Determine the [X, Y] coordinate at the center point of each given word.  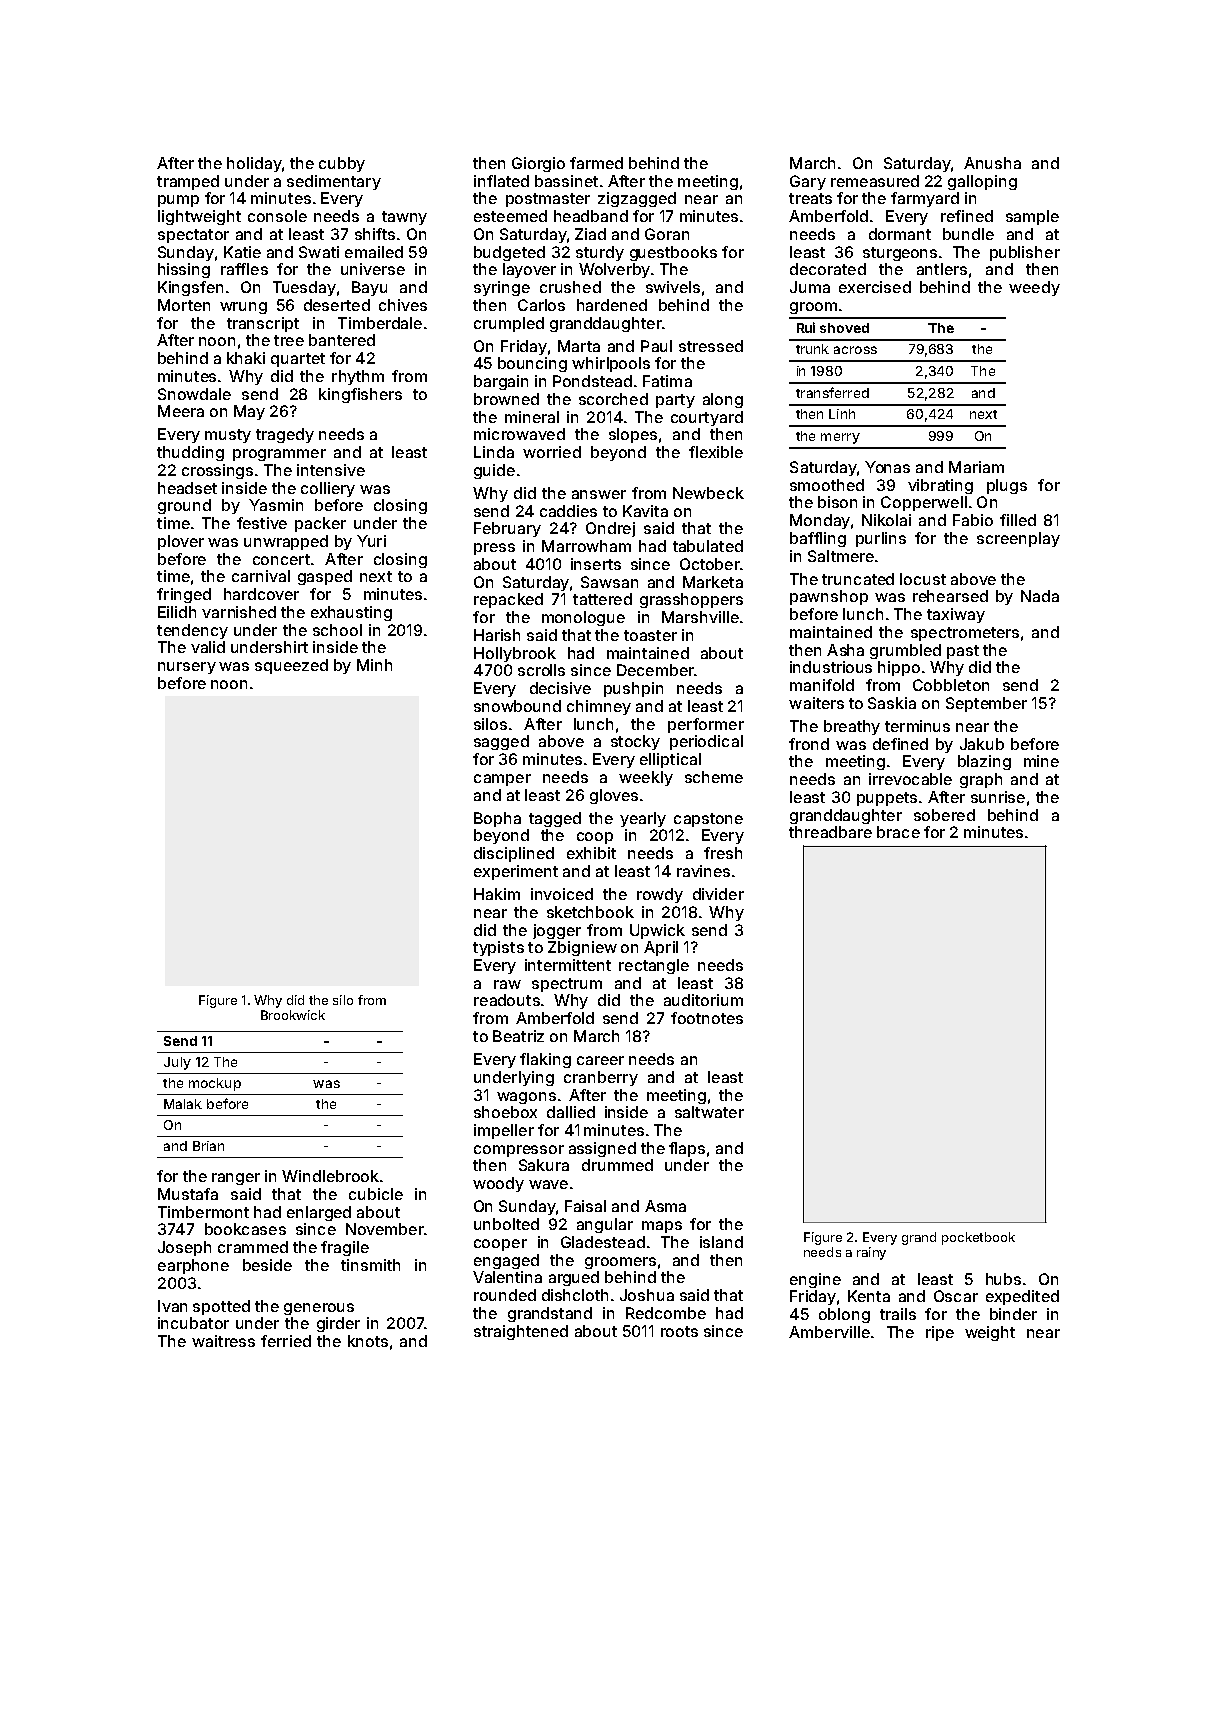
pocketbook [978, 1238]
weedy [1034, 288]
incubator [193, 1323]
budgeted [509, 253]
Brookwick [293, 1015]
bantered [342, 340]
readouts [507, 1000]
